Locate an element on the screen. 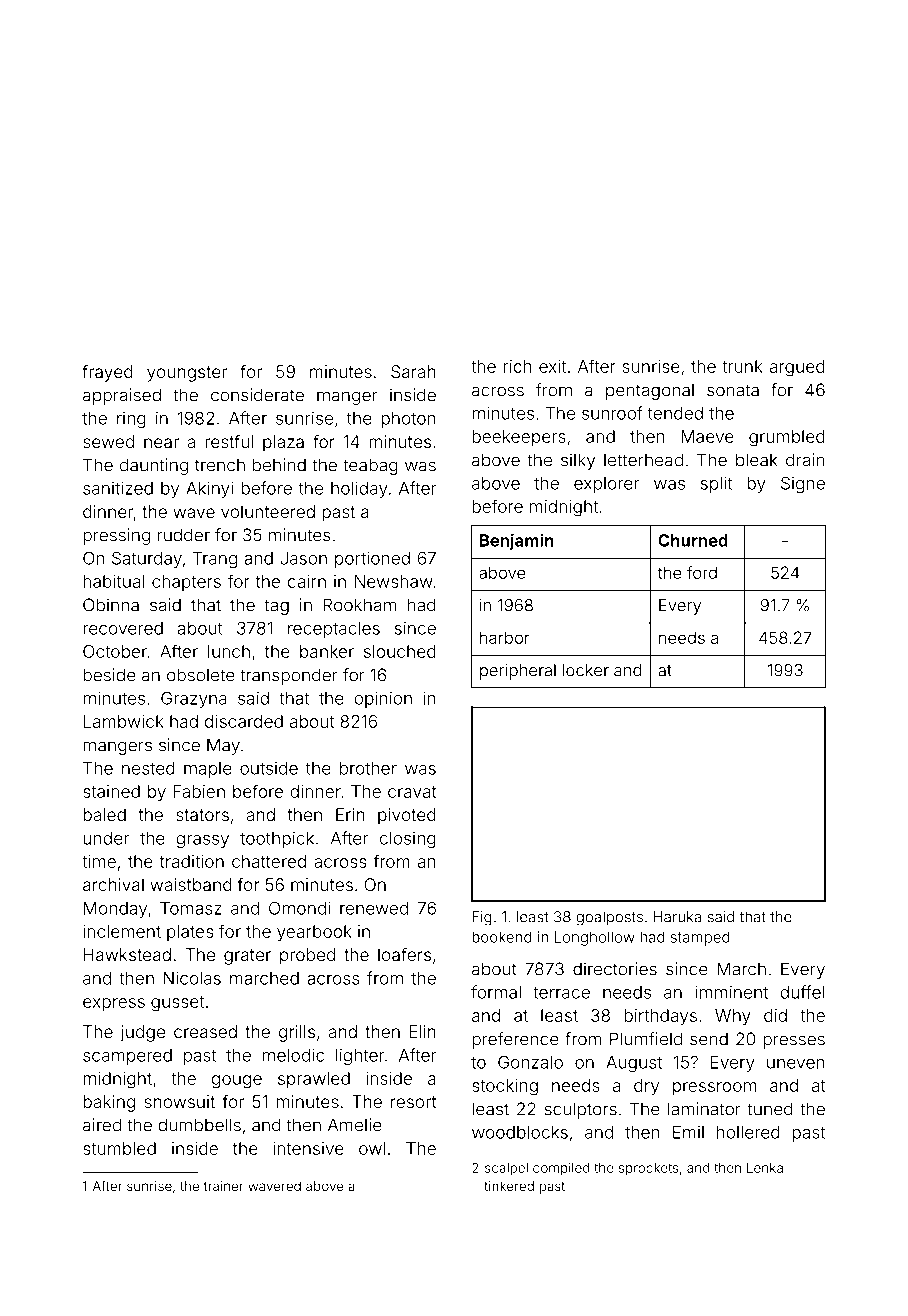  Elin is located at coordinates (423, 1031).
